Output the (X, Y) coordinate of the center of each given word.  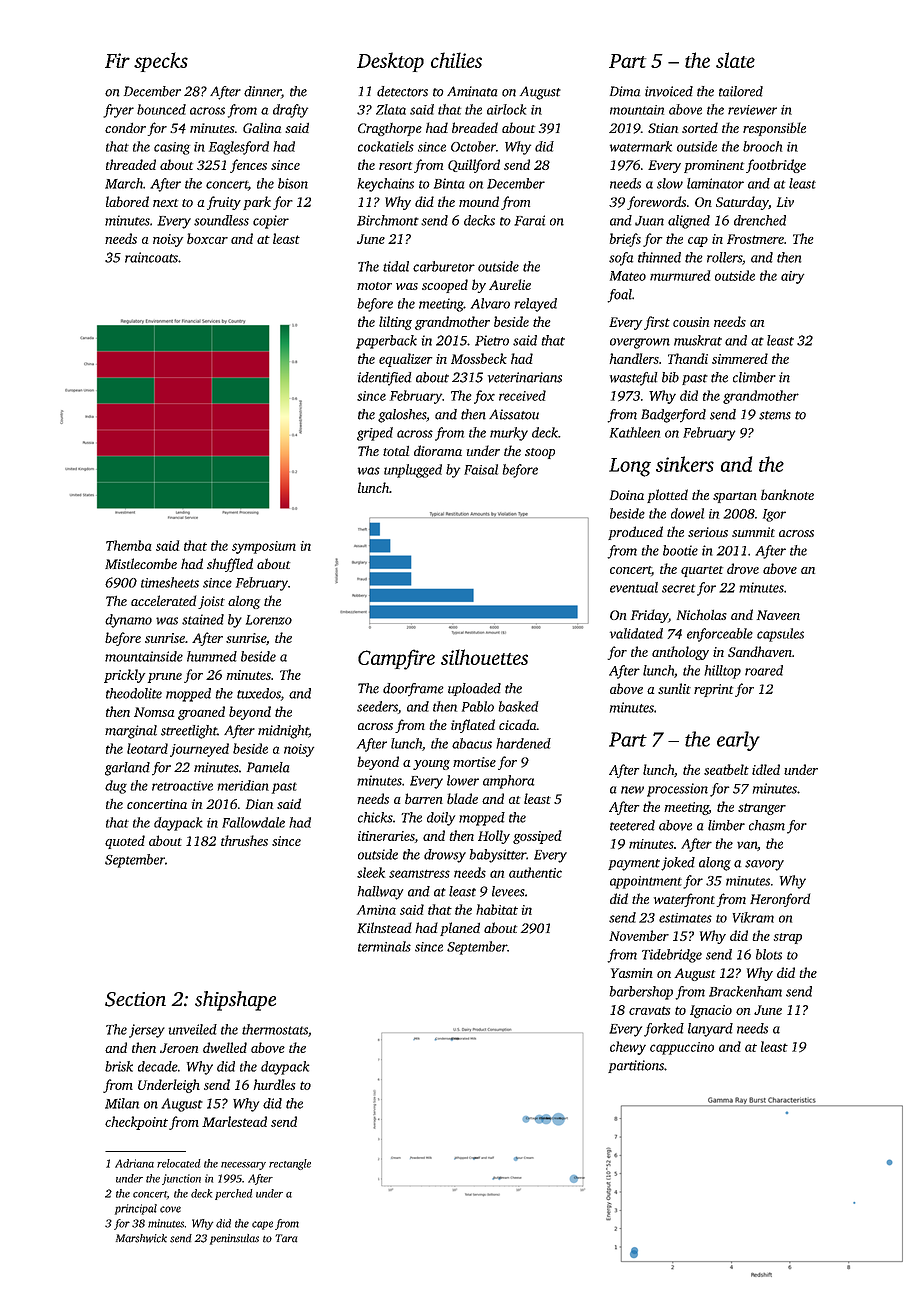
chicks (375, 817)
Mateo (628, 276)
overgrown (640, 343)
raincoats (151, 257)
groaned (201, 713)
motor (374, 286)
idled (766, 769)
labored (127, 201)
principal (136, 1209)
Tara (286, 1238)
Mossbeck (479, 358)
